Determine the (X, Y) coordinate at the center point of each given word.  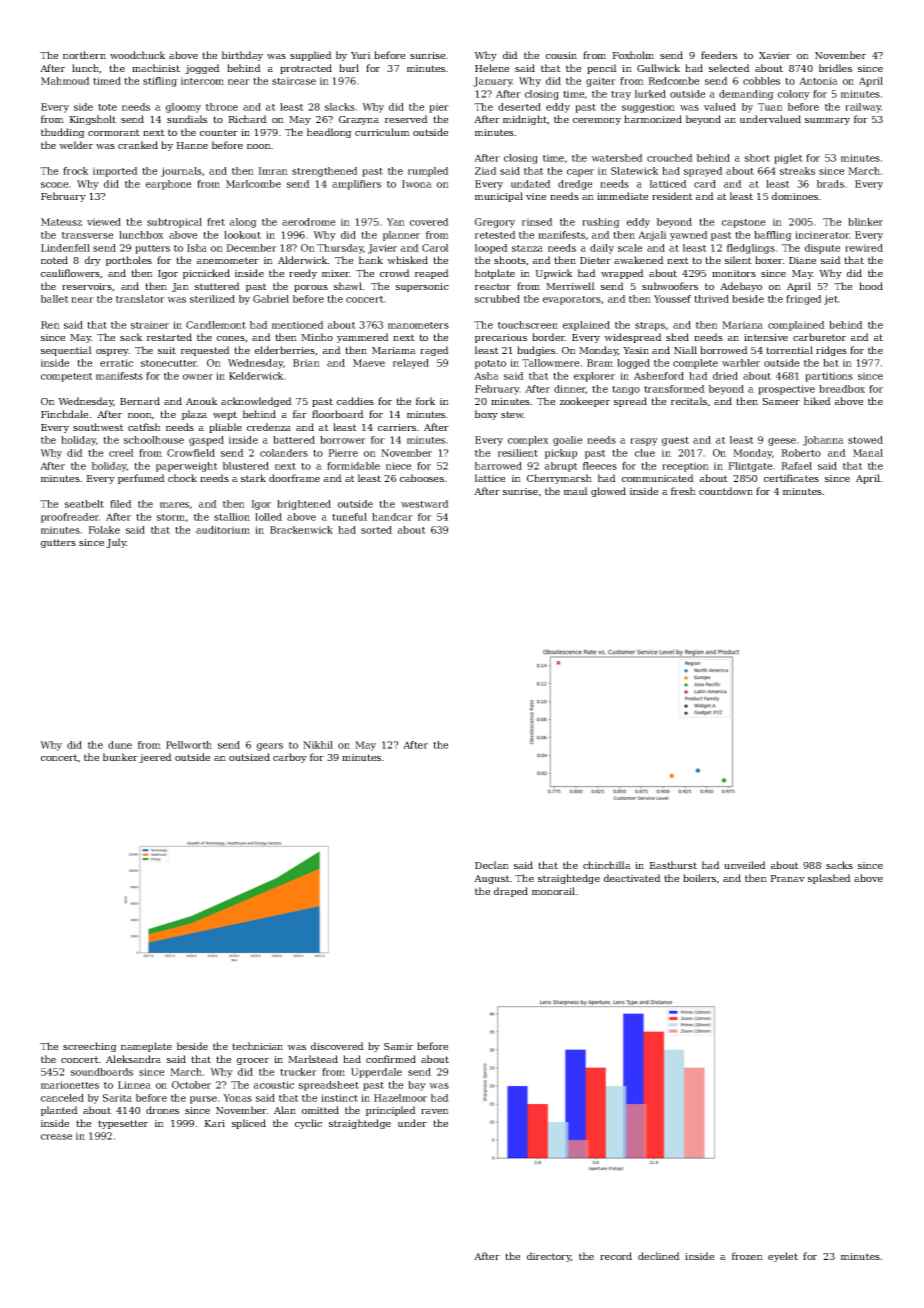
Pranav (787, 878)
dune (120, 745)
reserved (406, 119)
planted (59, 1111)
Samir (398, 1046)
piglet (788, 159)
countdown (726, 491)
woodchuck (138, 55)
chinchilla (607, 865)
